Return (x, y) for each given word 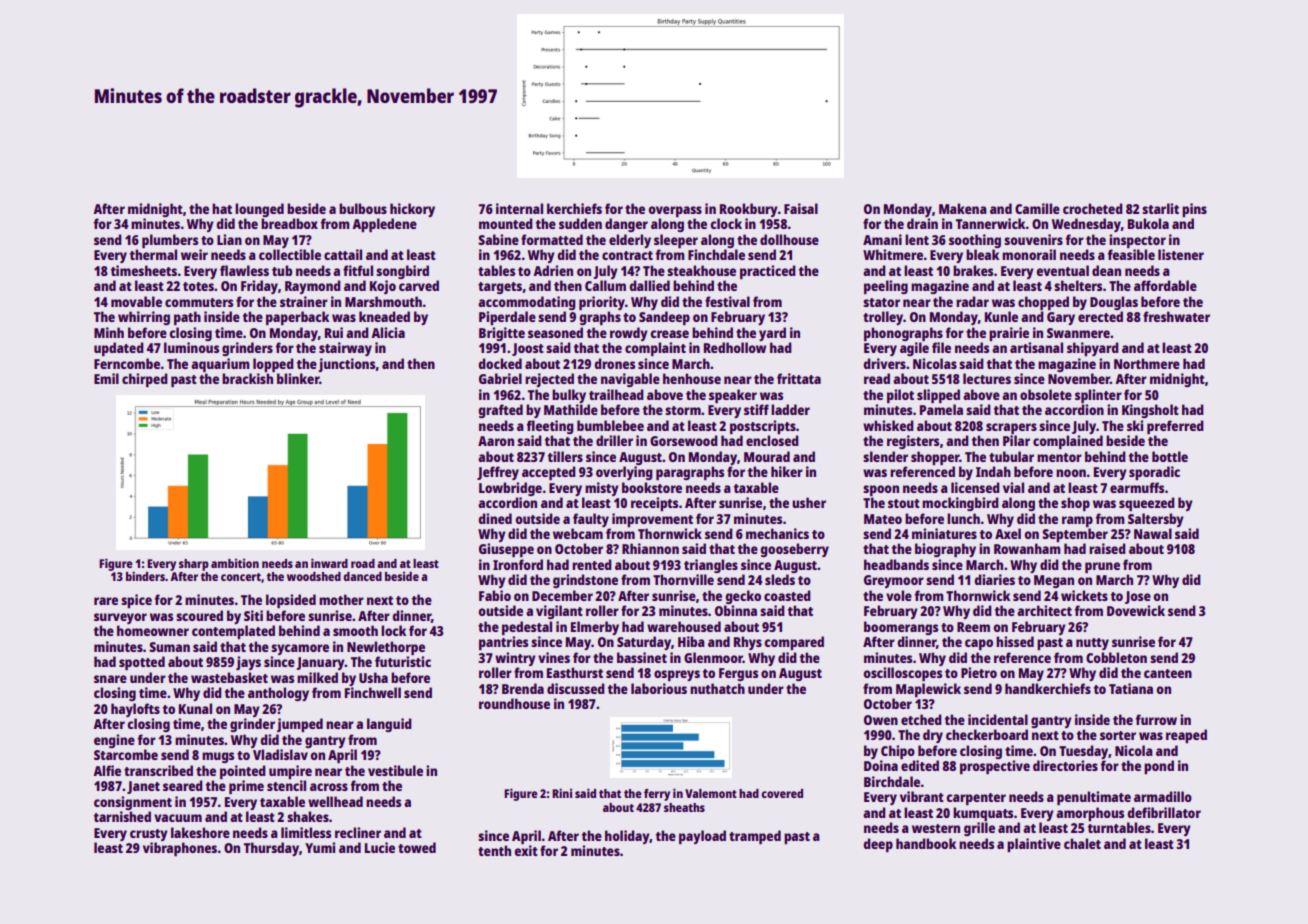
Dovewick (1136, 610)
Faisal (801, 208)
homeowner (153, 630)
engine (114, 741)
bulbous (363, 208)
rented (592, 564)
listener (1181, 254)
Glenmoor (713, 657)
